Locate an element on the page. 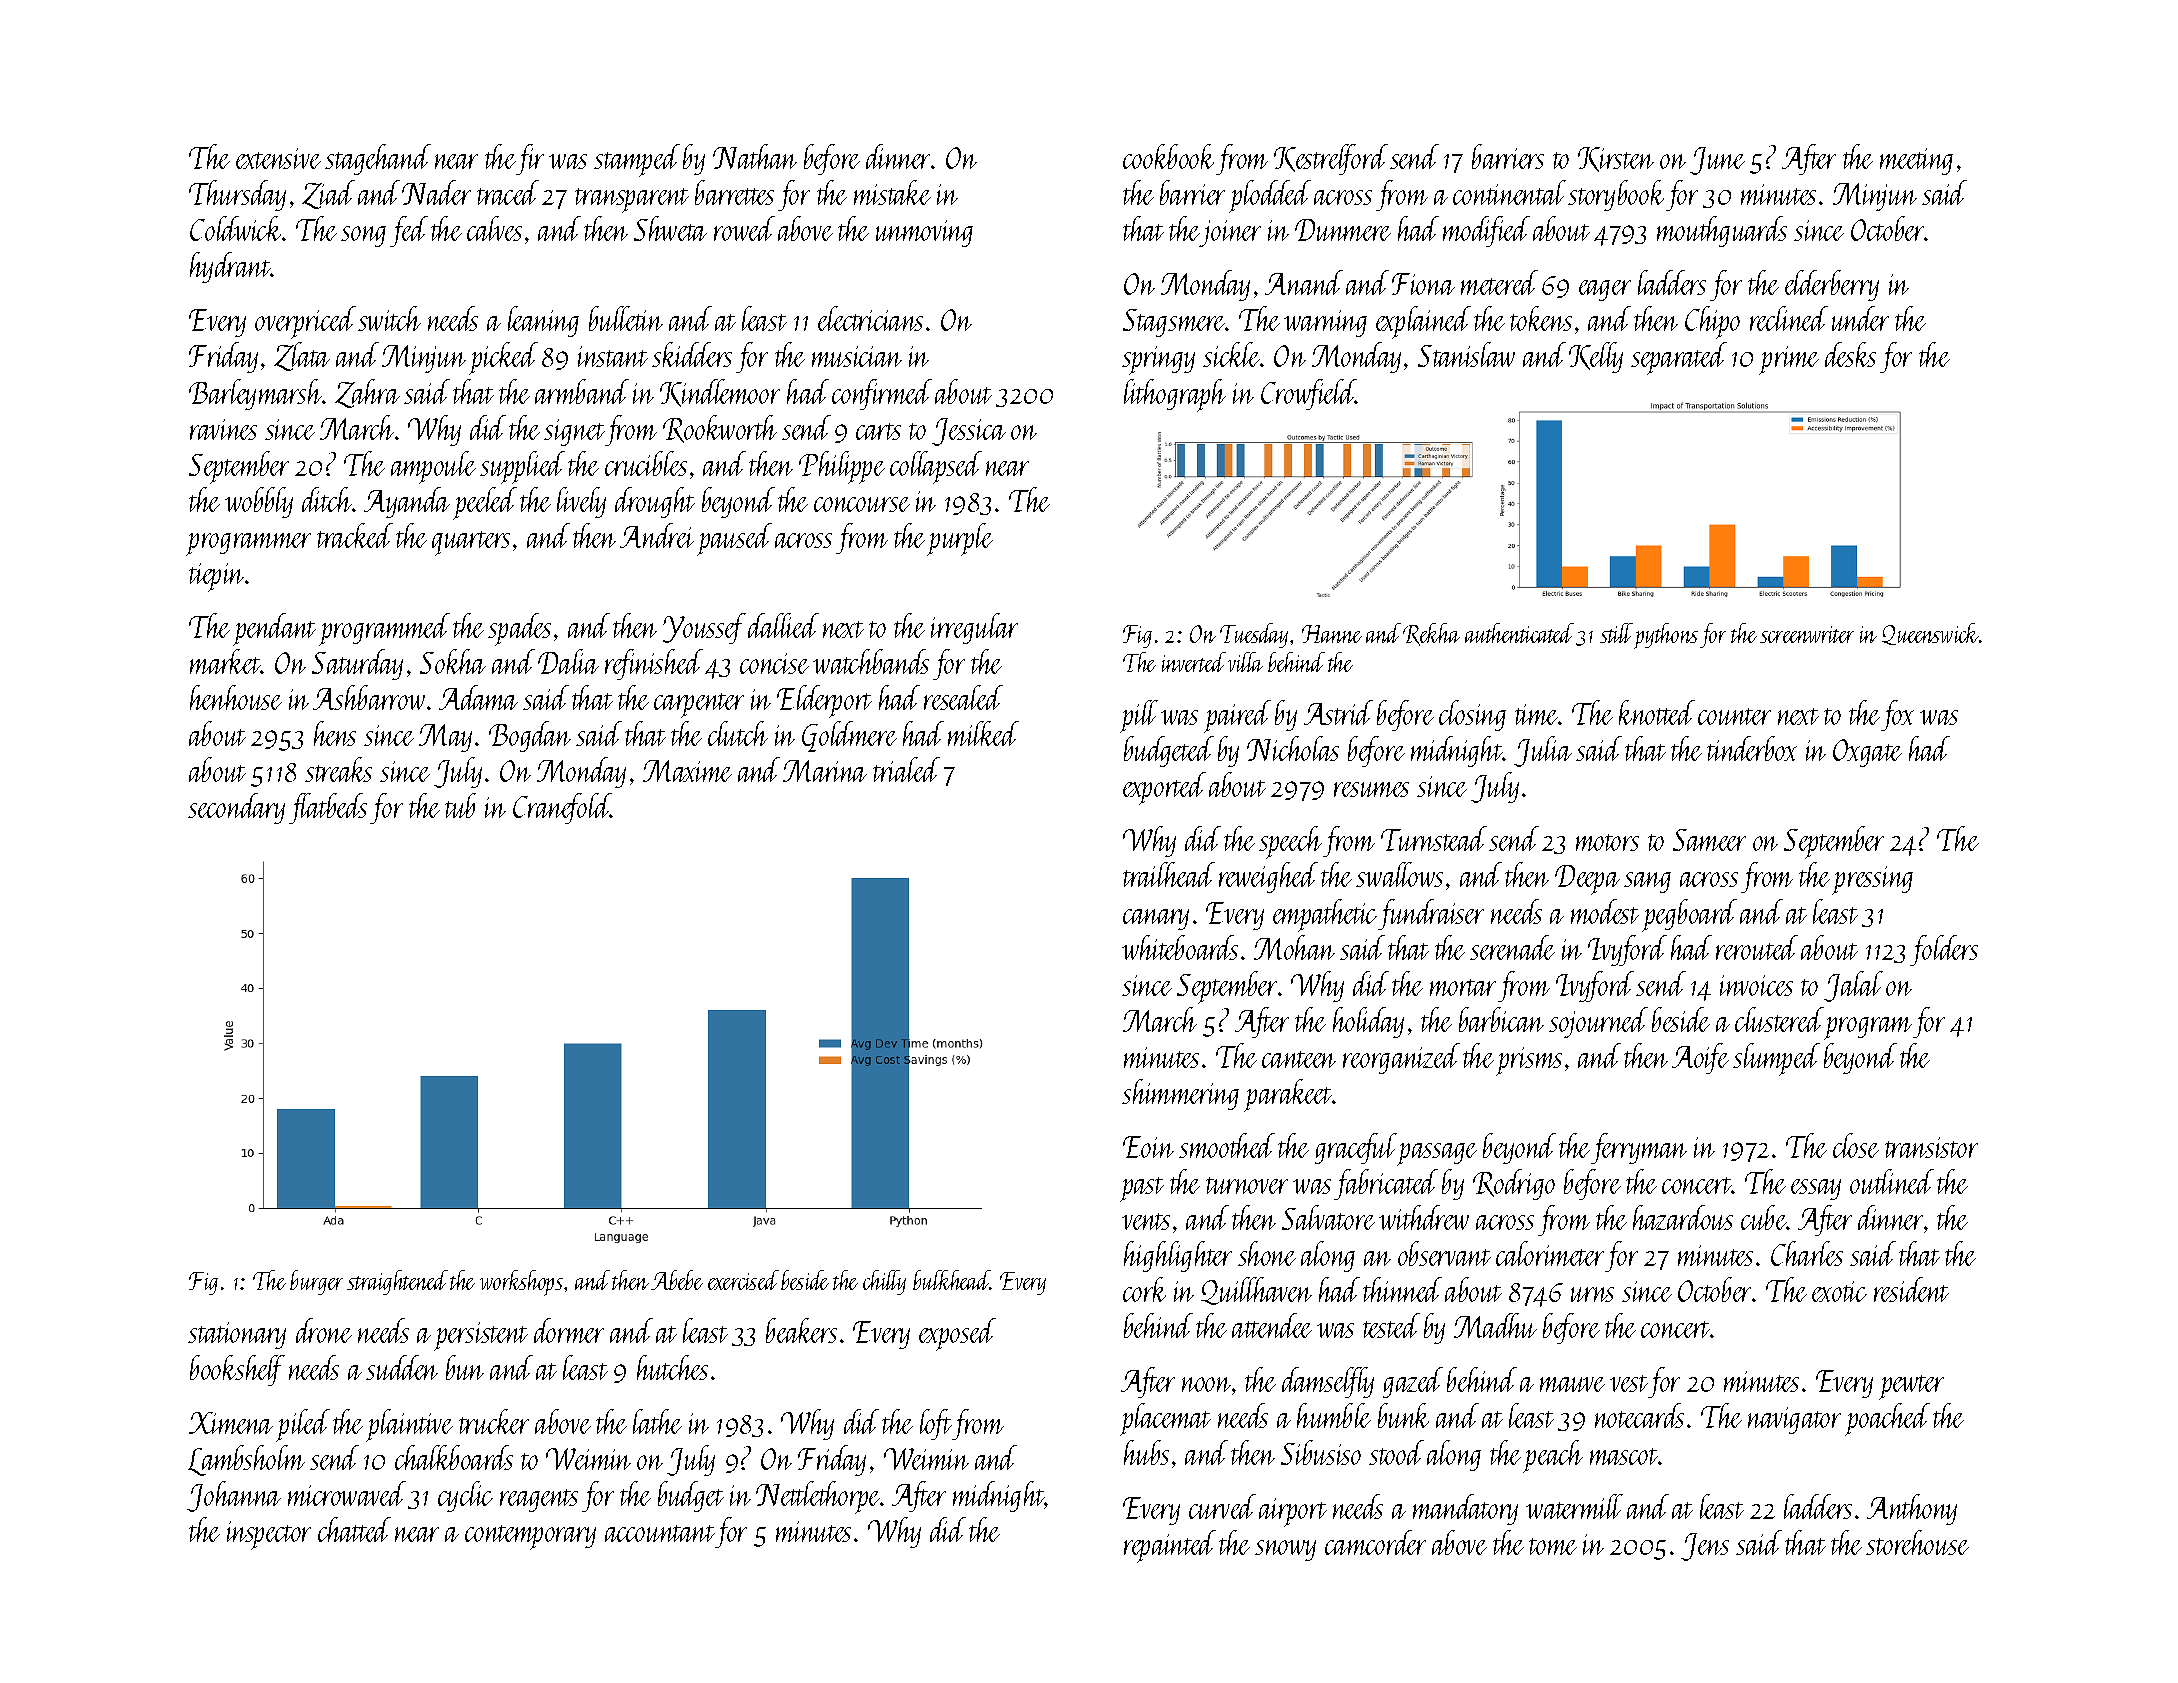 The height and width of the document is (1683, 2178). repainted is located at coordinates (1170, 1546).
